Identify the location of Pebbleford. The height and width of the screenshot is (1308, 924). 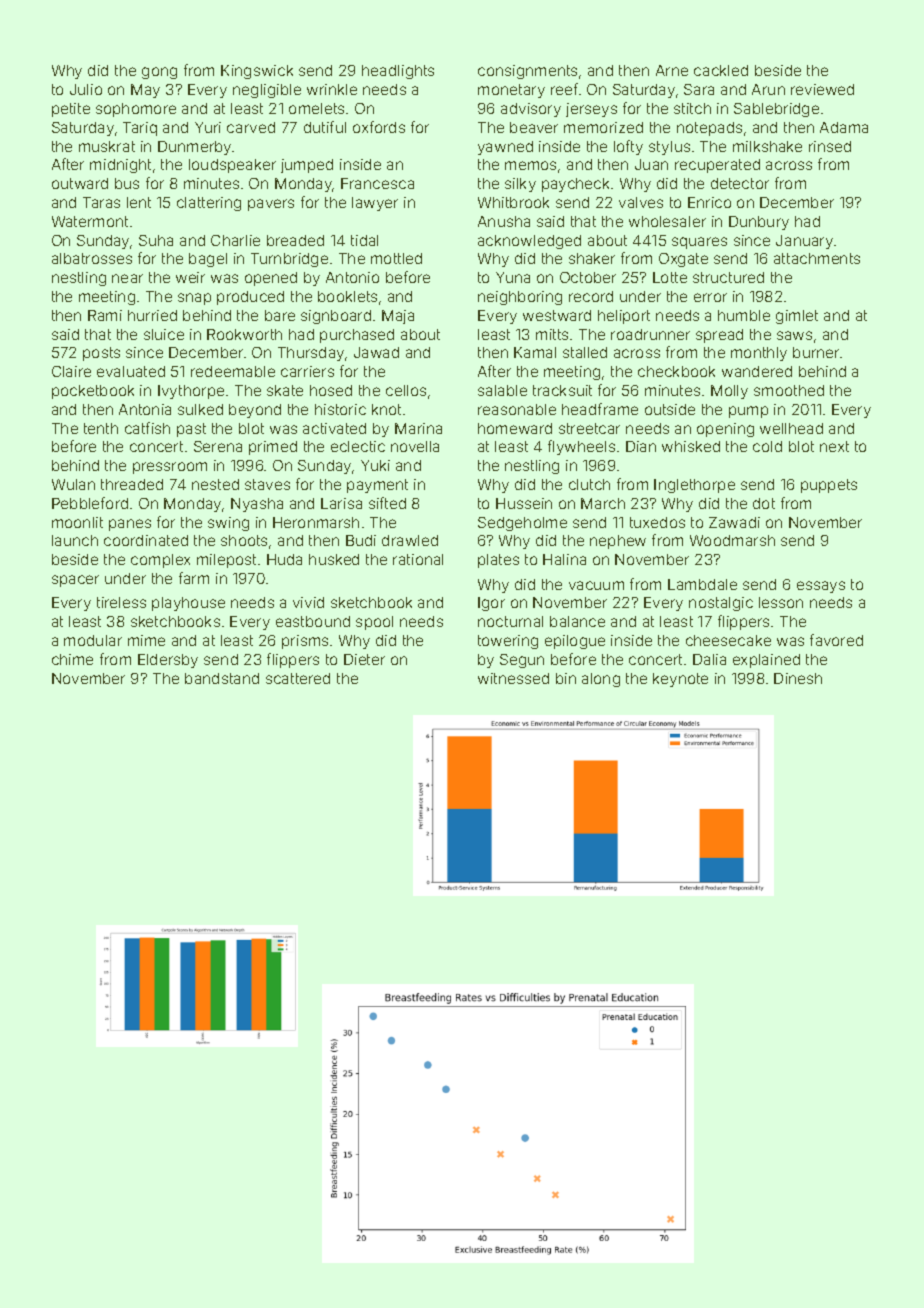
(90, 503).
